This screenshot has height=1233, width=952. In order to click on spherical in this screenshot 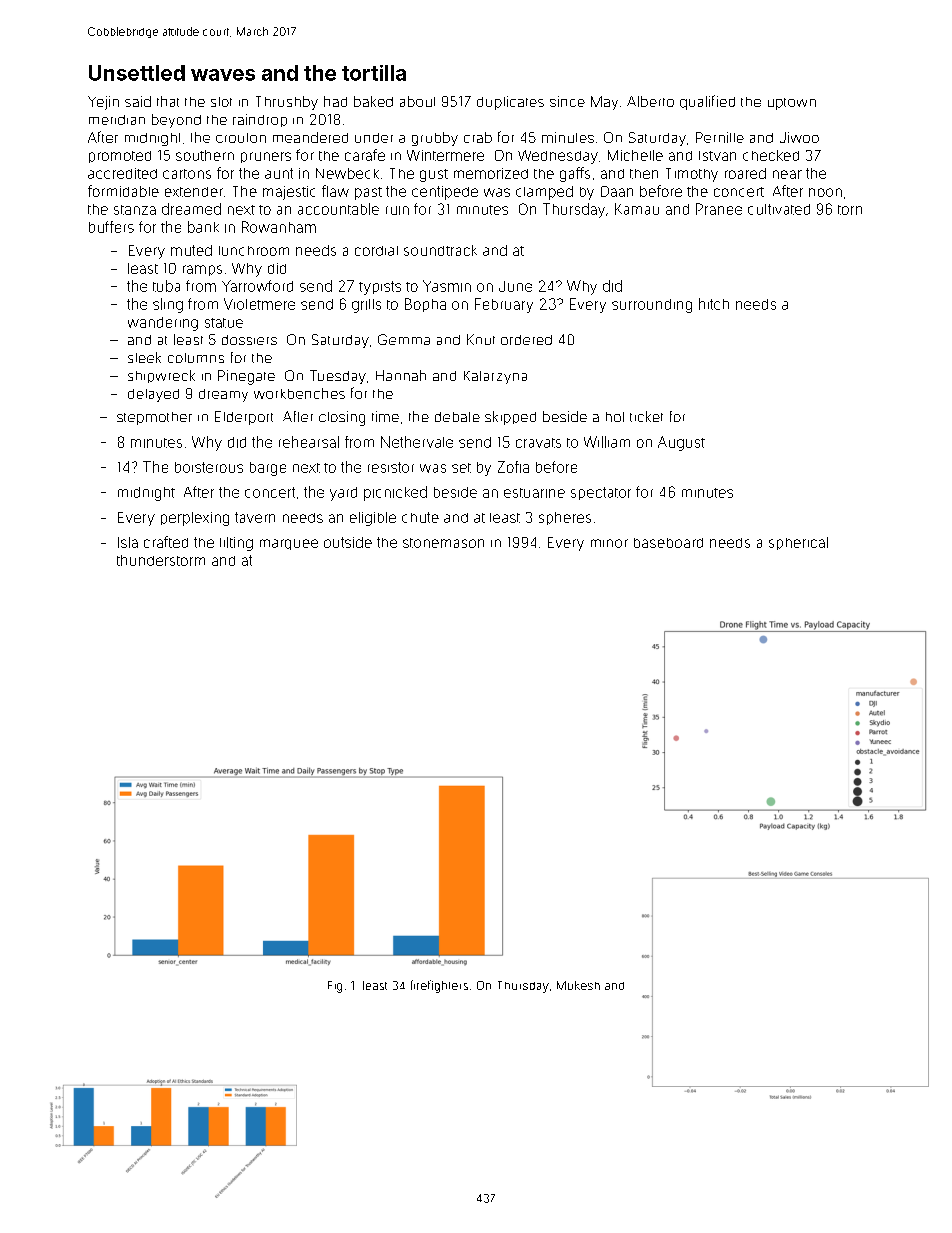, I will do `click(798, 543)`.
